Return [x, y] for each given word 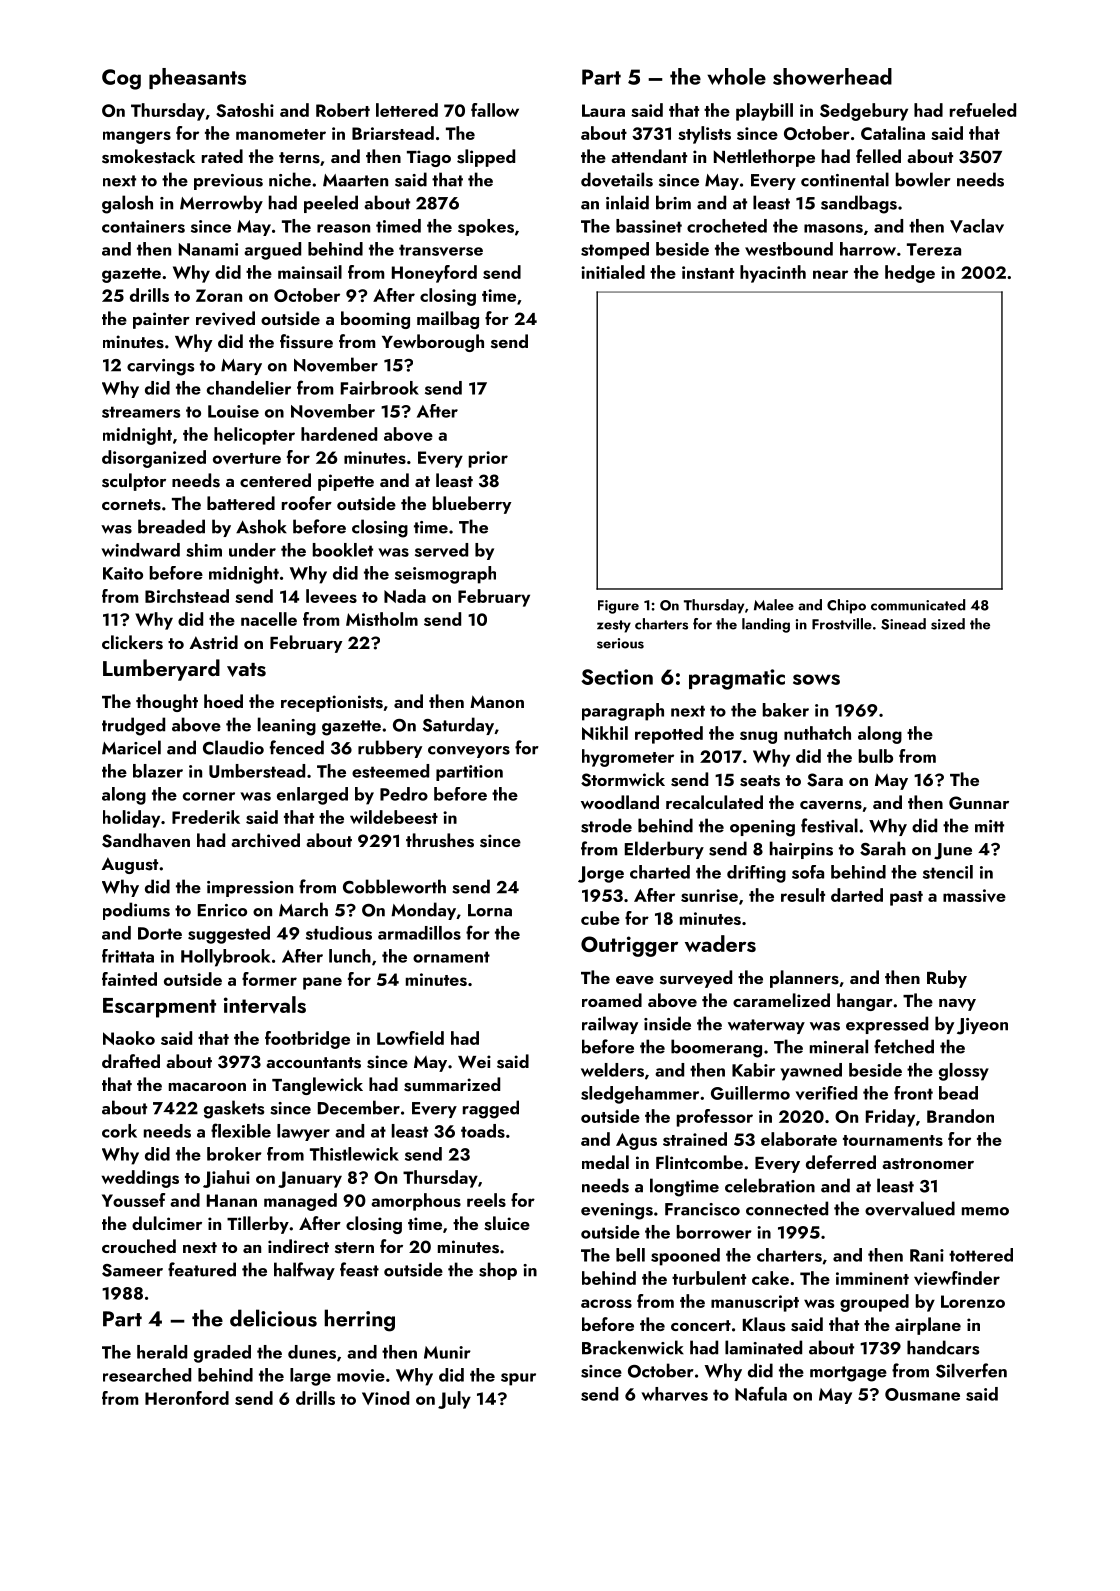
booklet [343, 550]
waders [720, 943]
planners [804, 979]
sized [948, 624]
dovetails [617, 179]
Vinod [385, 1398]
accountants [313, 1063]
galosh [127, 204]
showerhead [832, 76]
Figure [618, 607]
